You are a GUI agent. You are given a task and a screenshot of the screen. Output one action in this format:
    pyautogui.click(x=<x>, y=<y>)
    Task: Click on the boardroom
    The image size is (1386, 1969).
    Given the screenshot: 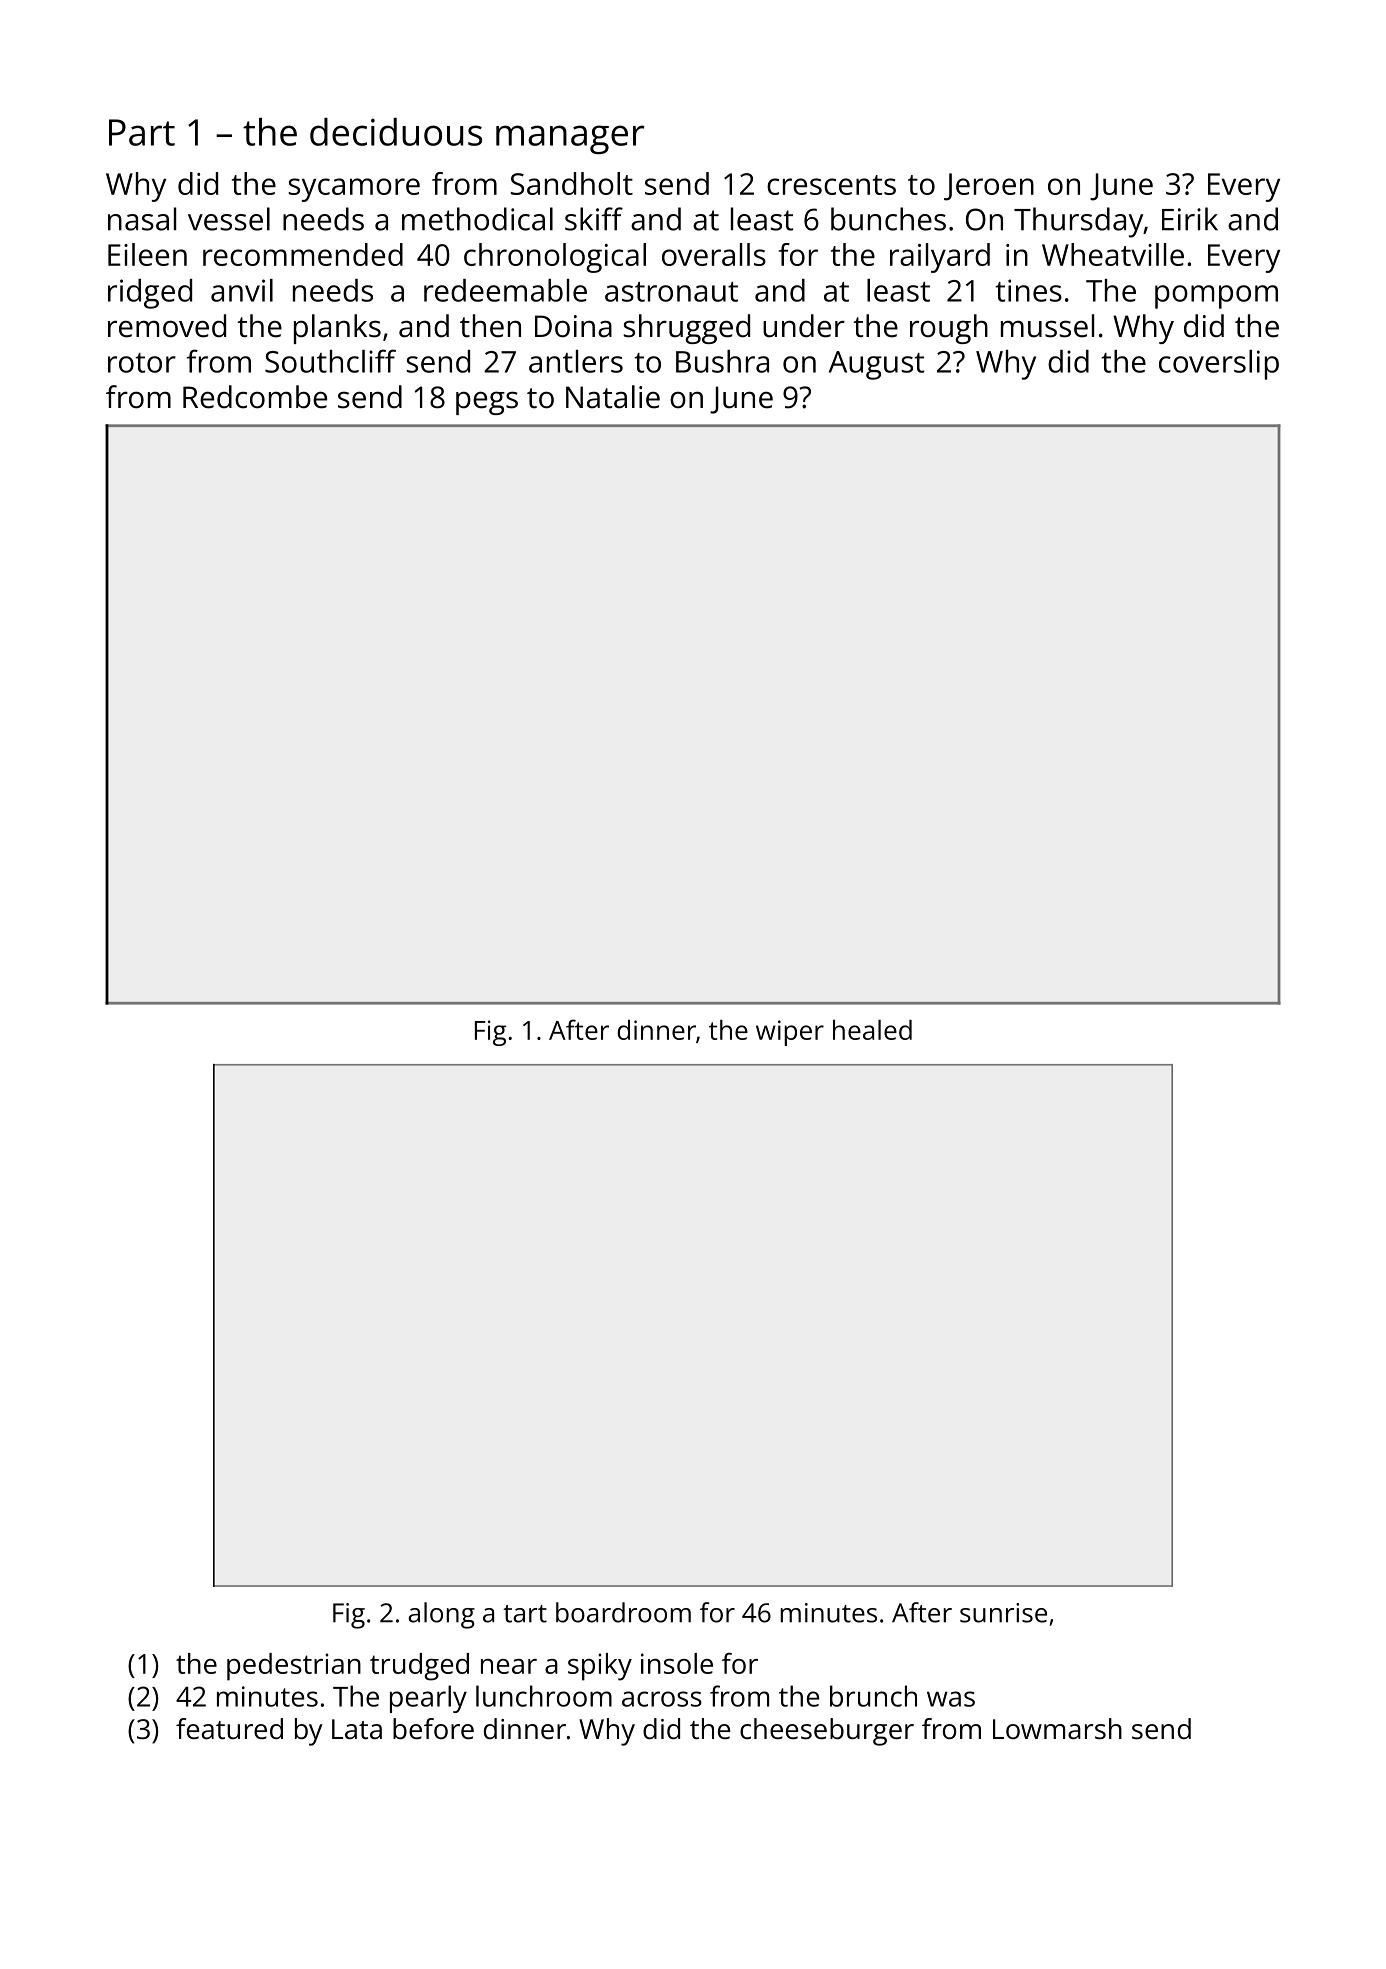 What is the action you would take?
    pyautogui.click(x=623, y=1612)
